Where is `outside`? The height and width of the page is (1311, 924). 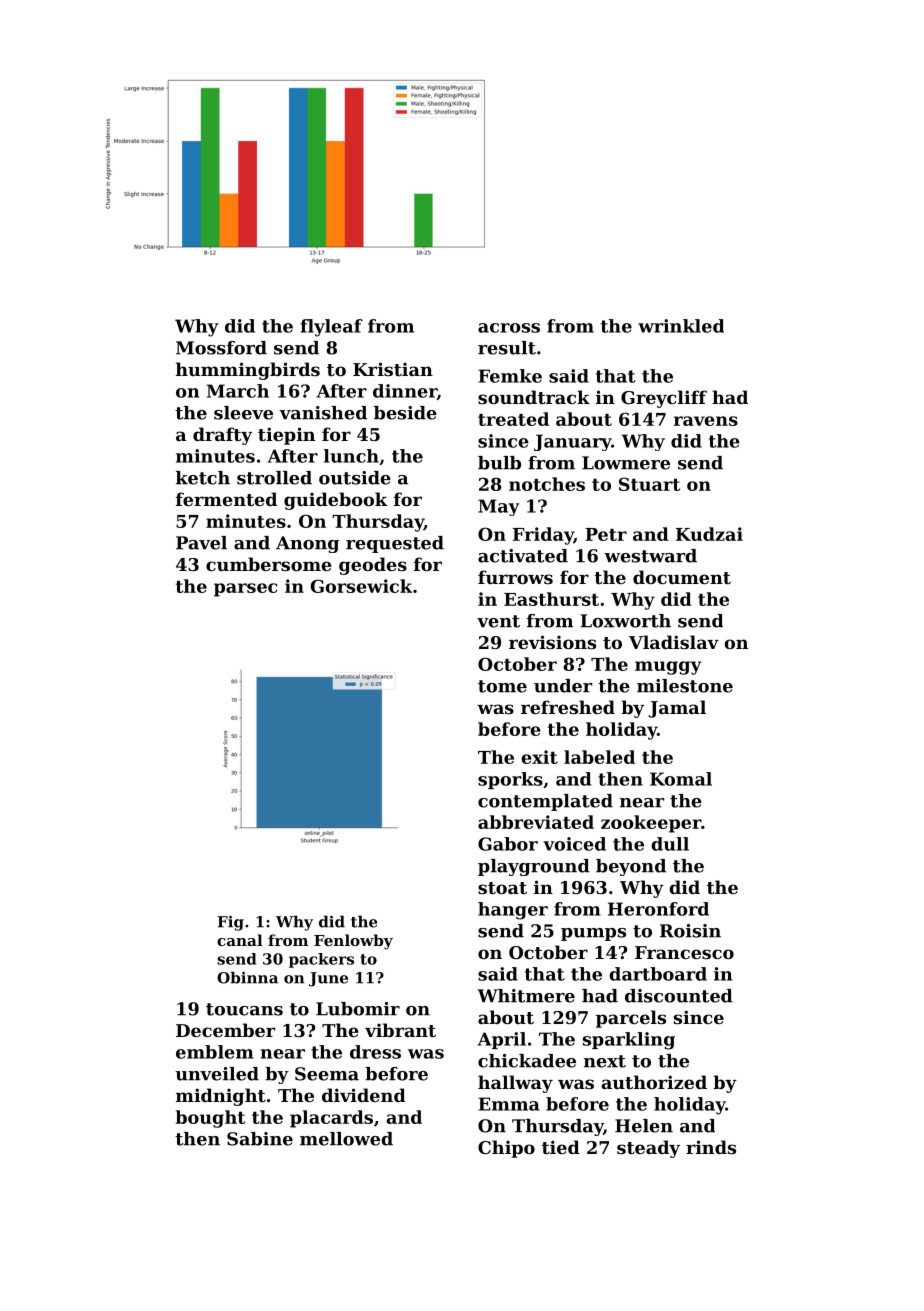
outside is located at coordinates (355, 478).
